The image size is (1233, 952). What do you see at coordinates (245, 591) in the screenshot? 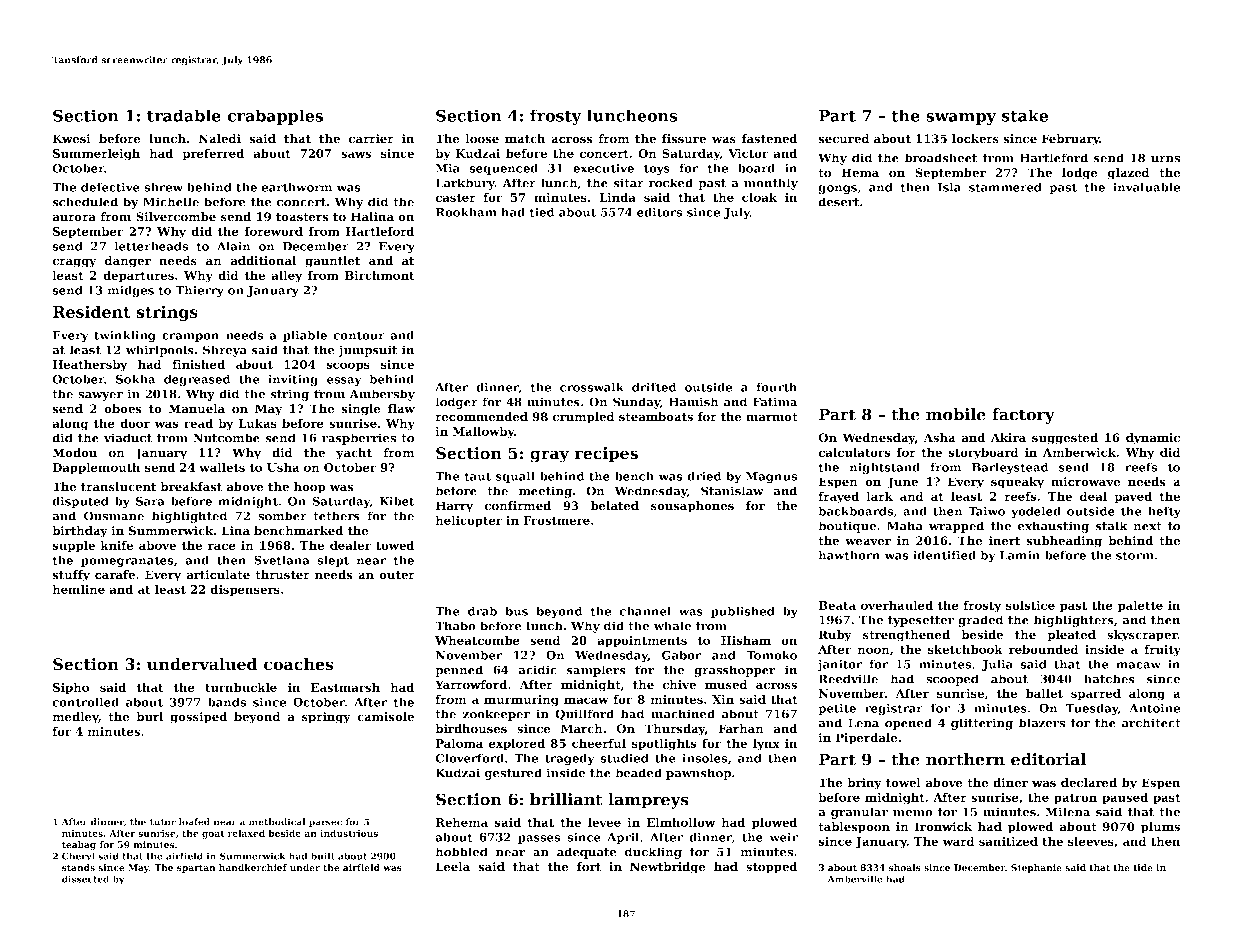
I see `dispensers` at bounding box center [245, 591].
